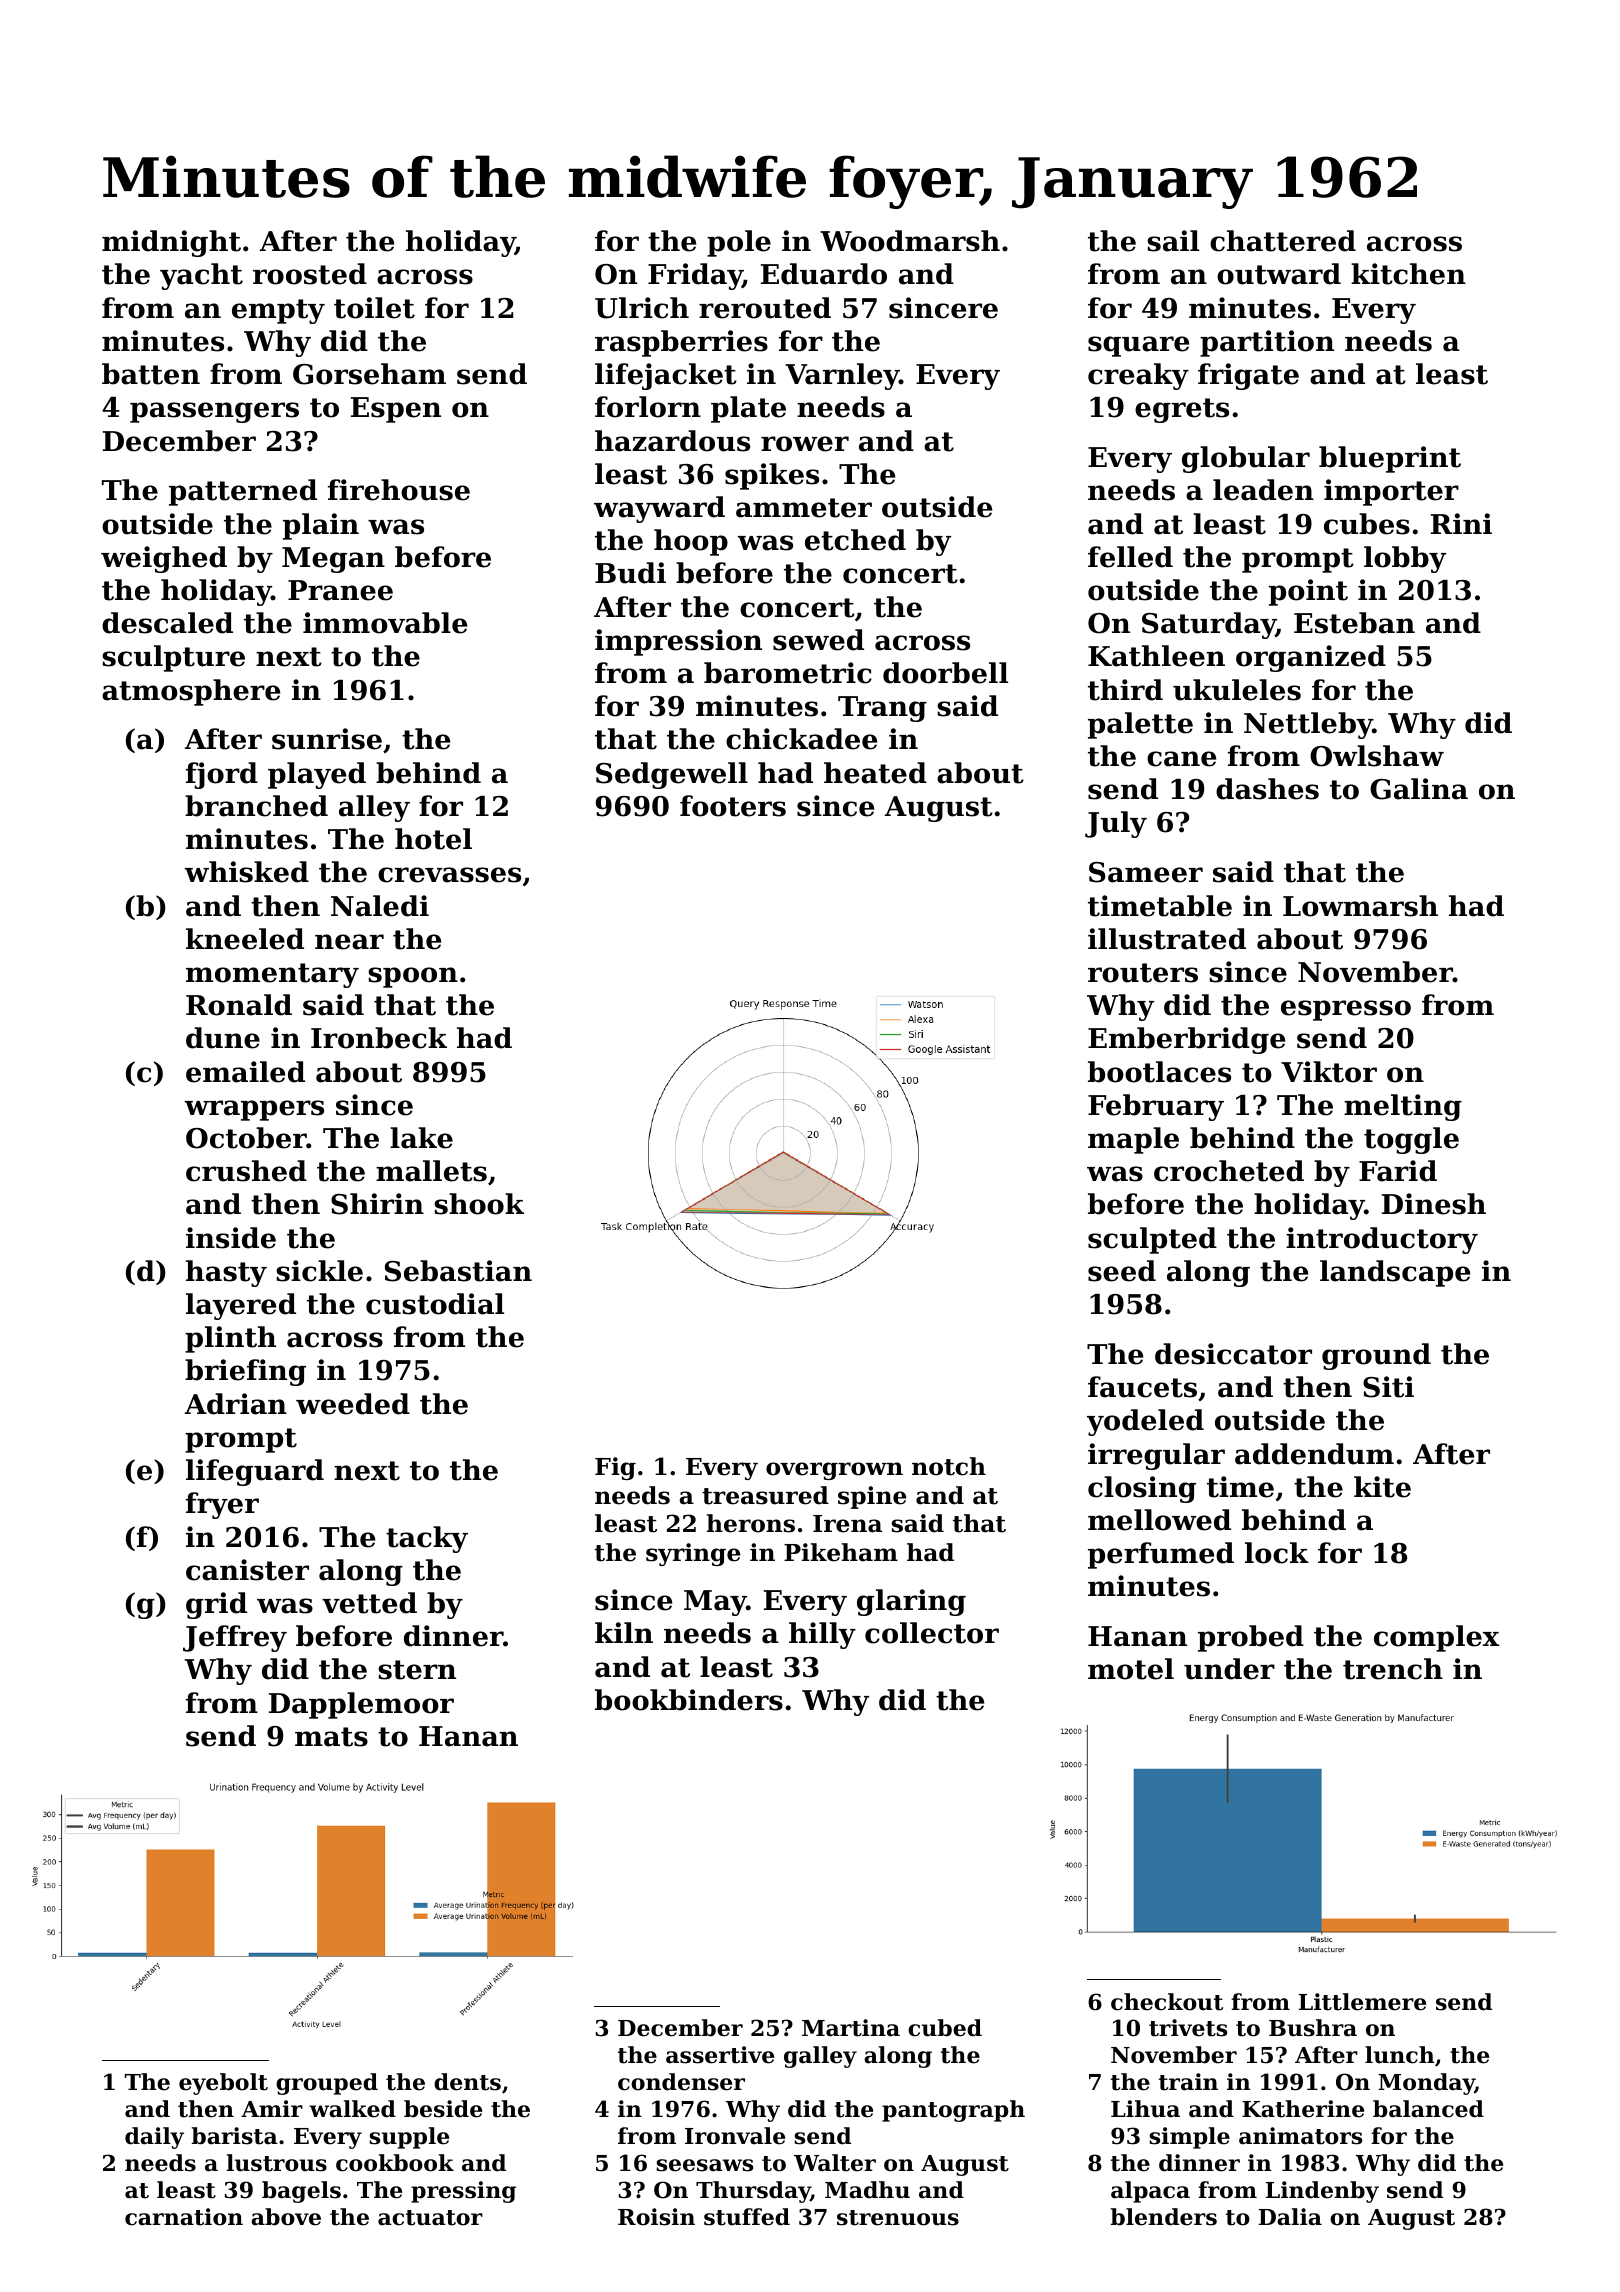 The height and width of the screenshot is (2292, 1620). What do you see at coordinates (1390, 459) in the screenshot?
I see `blueprint` at bounding box center [1390, 459].
